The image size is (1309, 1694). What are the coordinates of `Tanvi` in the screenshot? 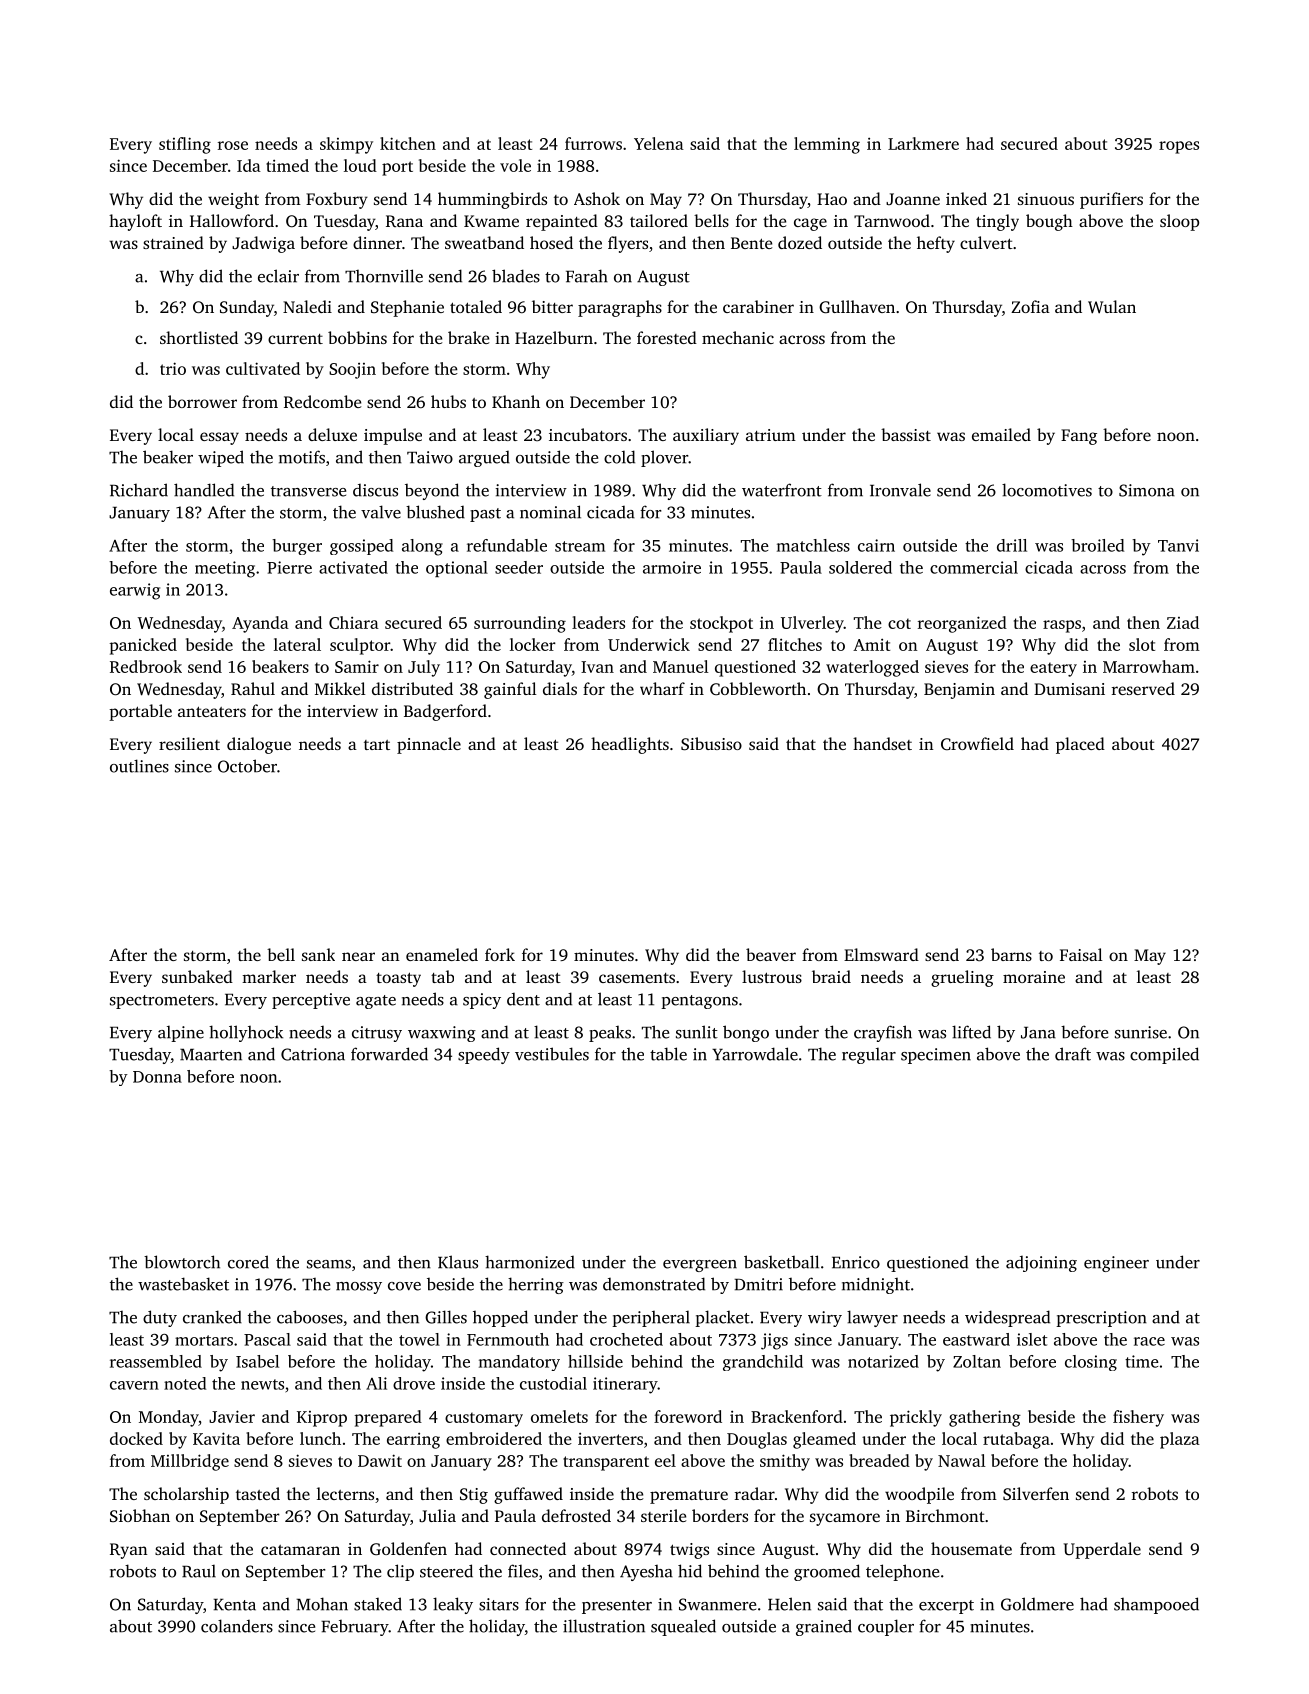 It's located at (1178, 545).
